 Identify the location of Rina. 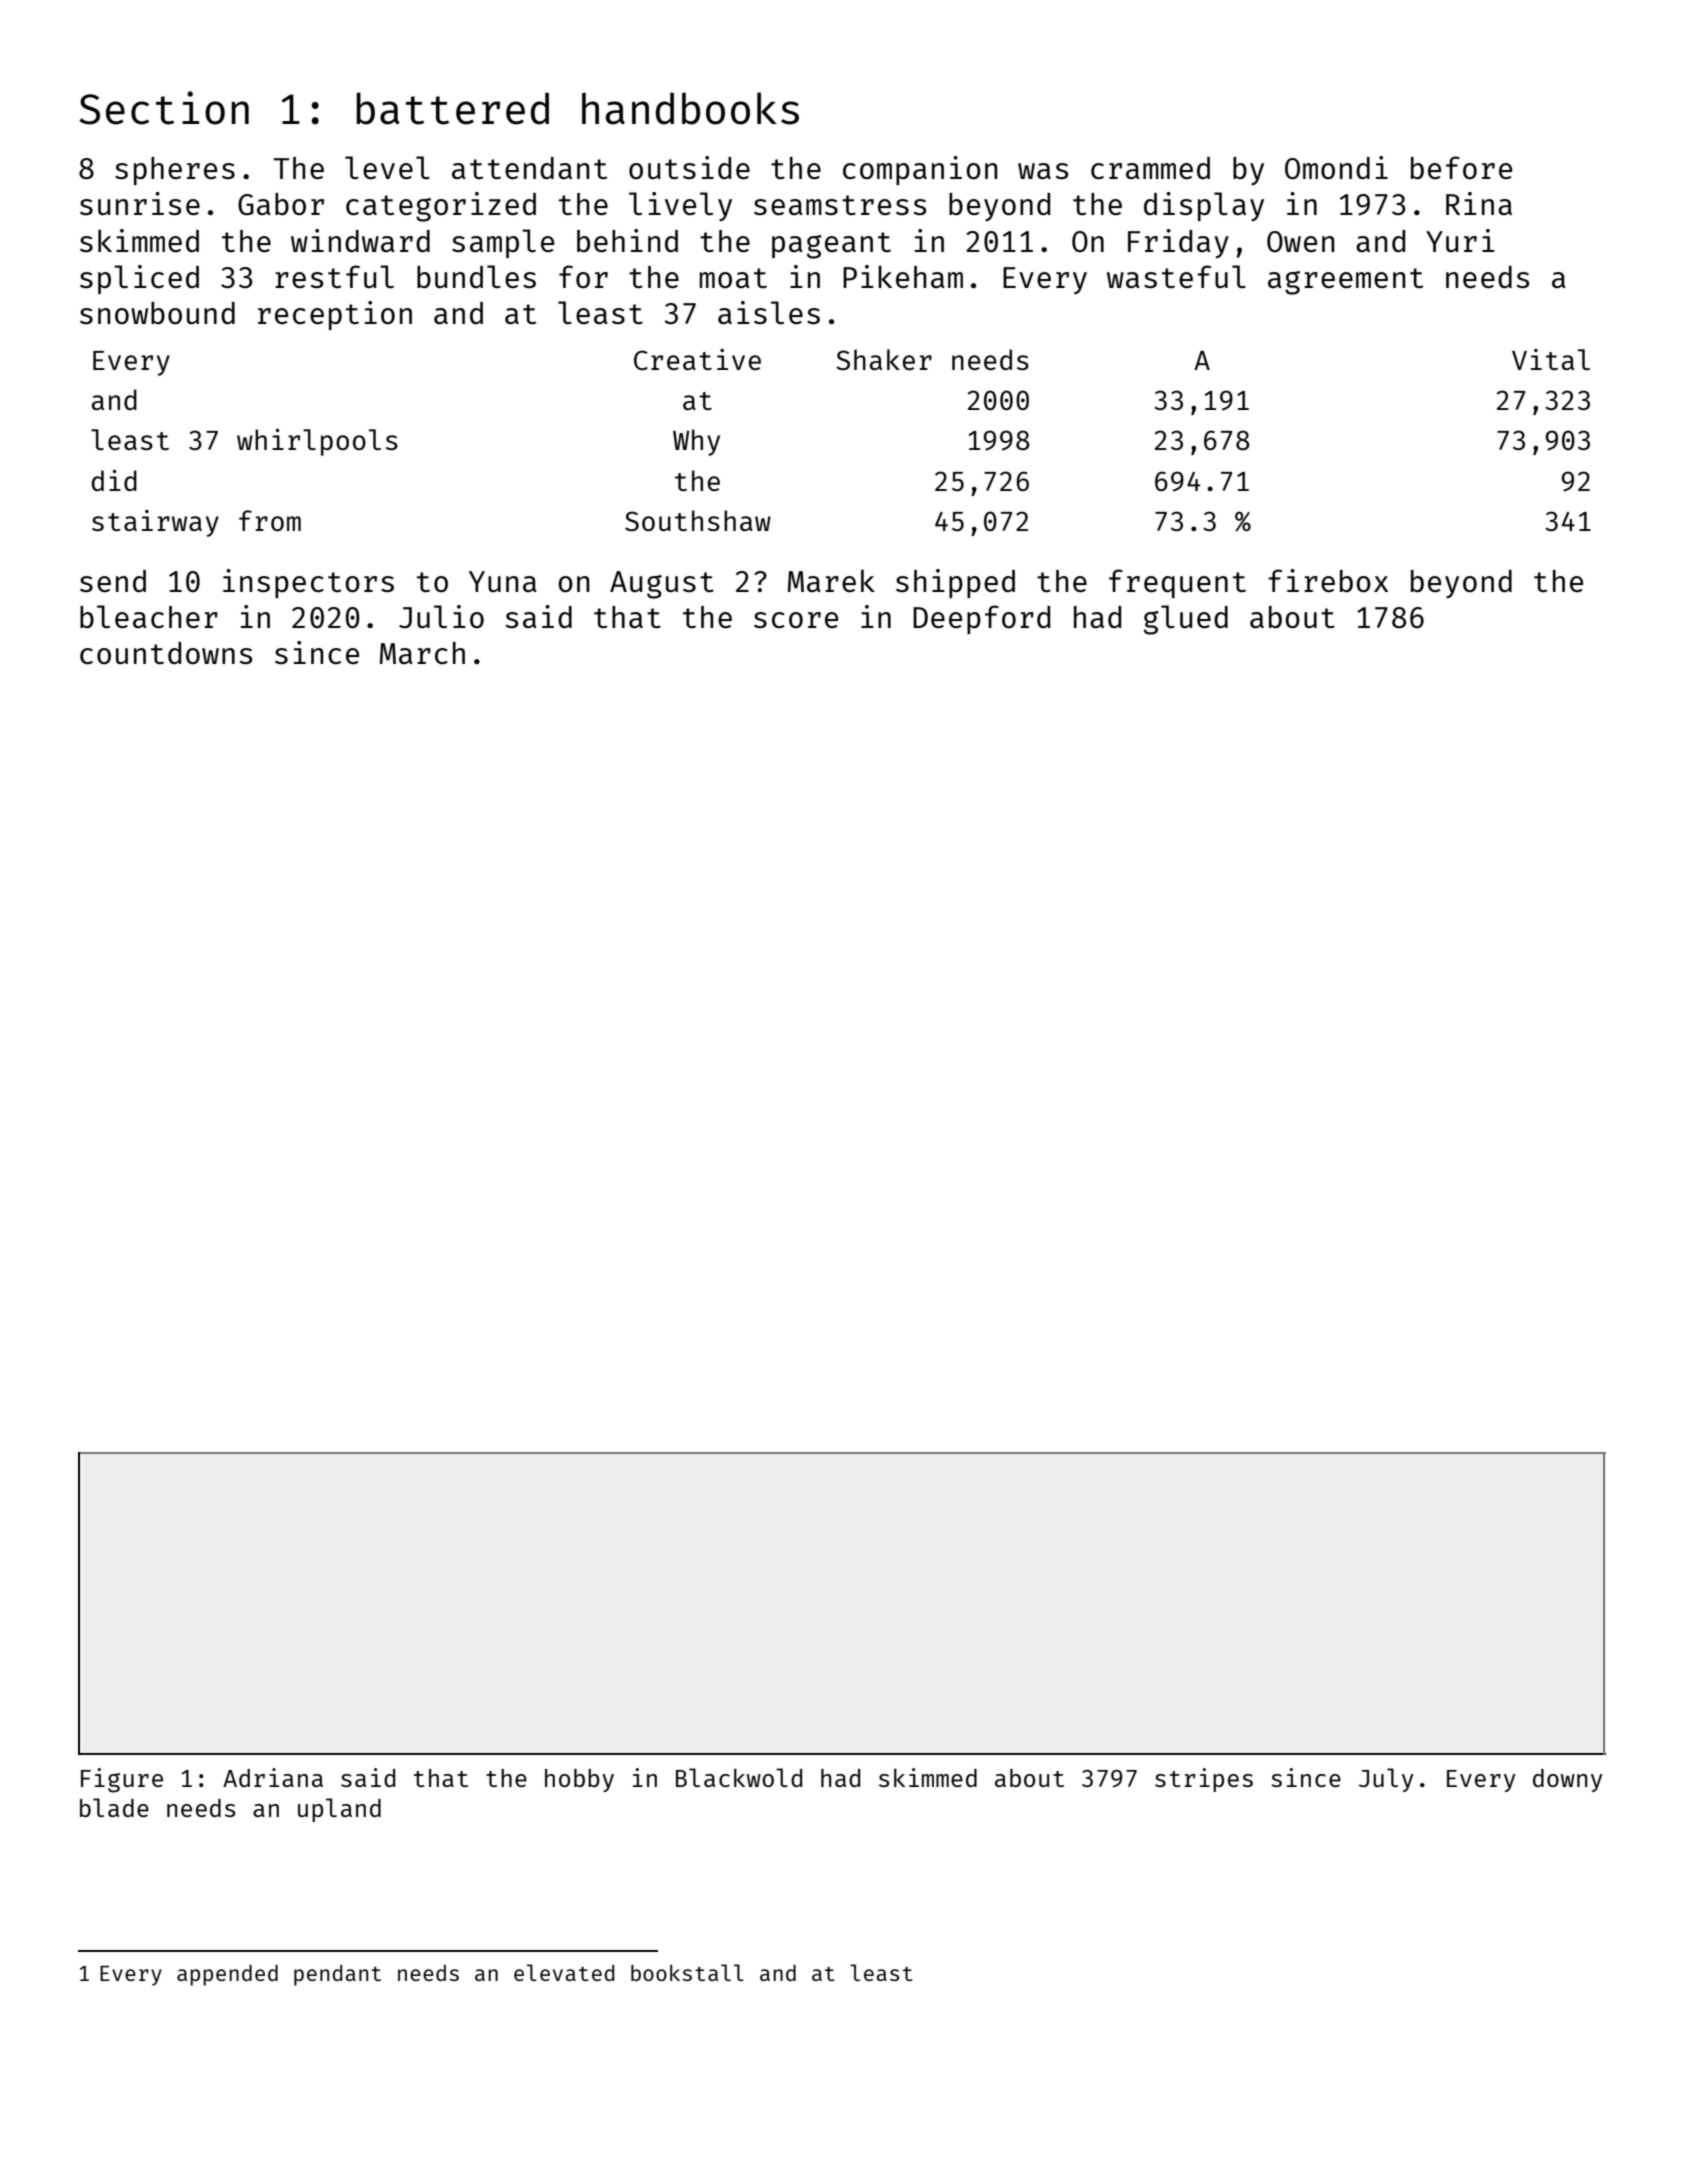
(1479, 203).
